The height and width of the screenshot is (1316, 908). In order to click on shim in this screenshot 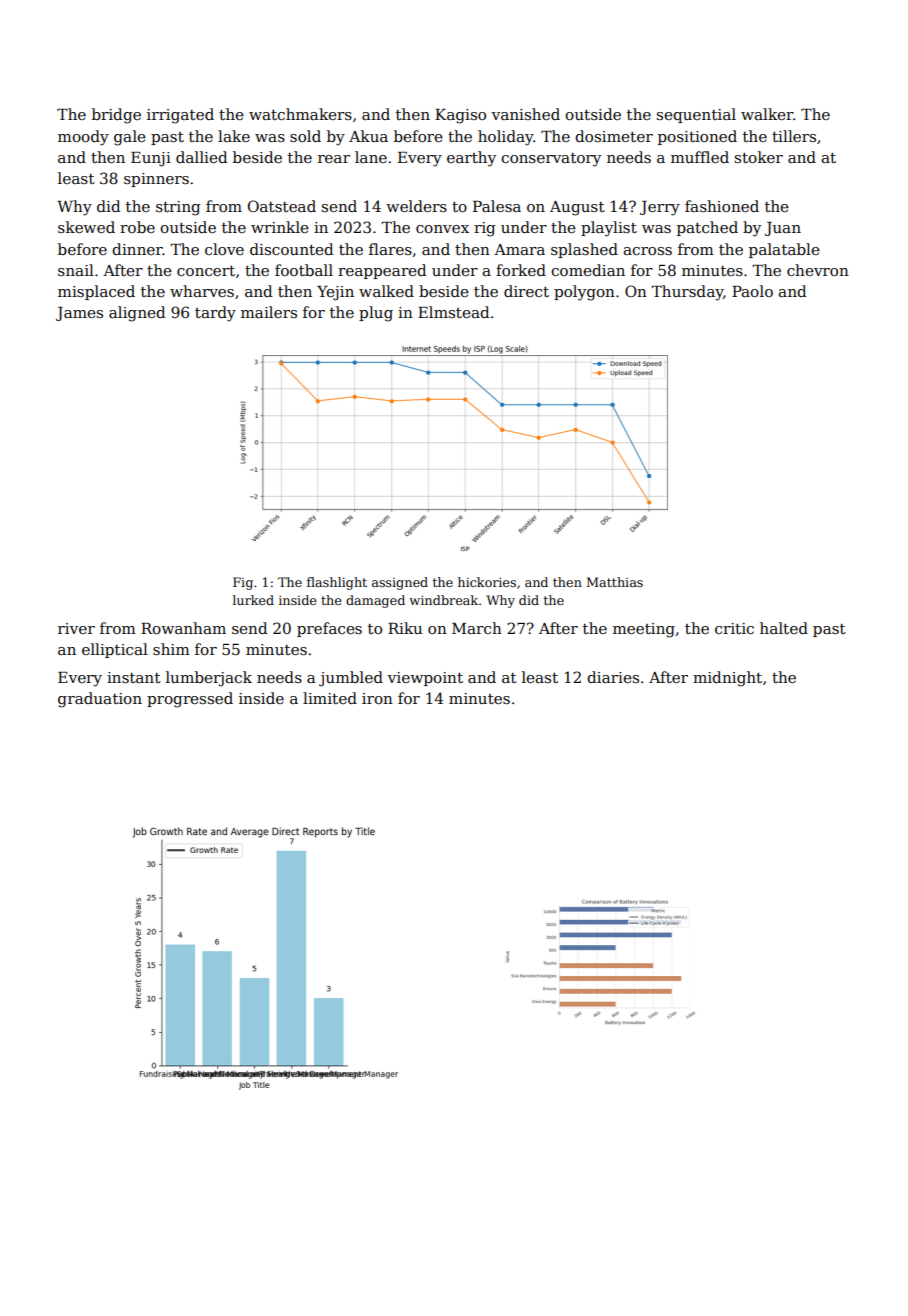, I will do `click(171, 649)`.
